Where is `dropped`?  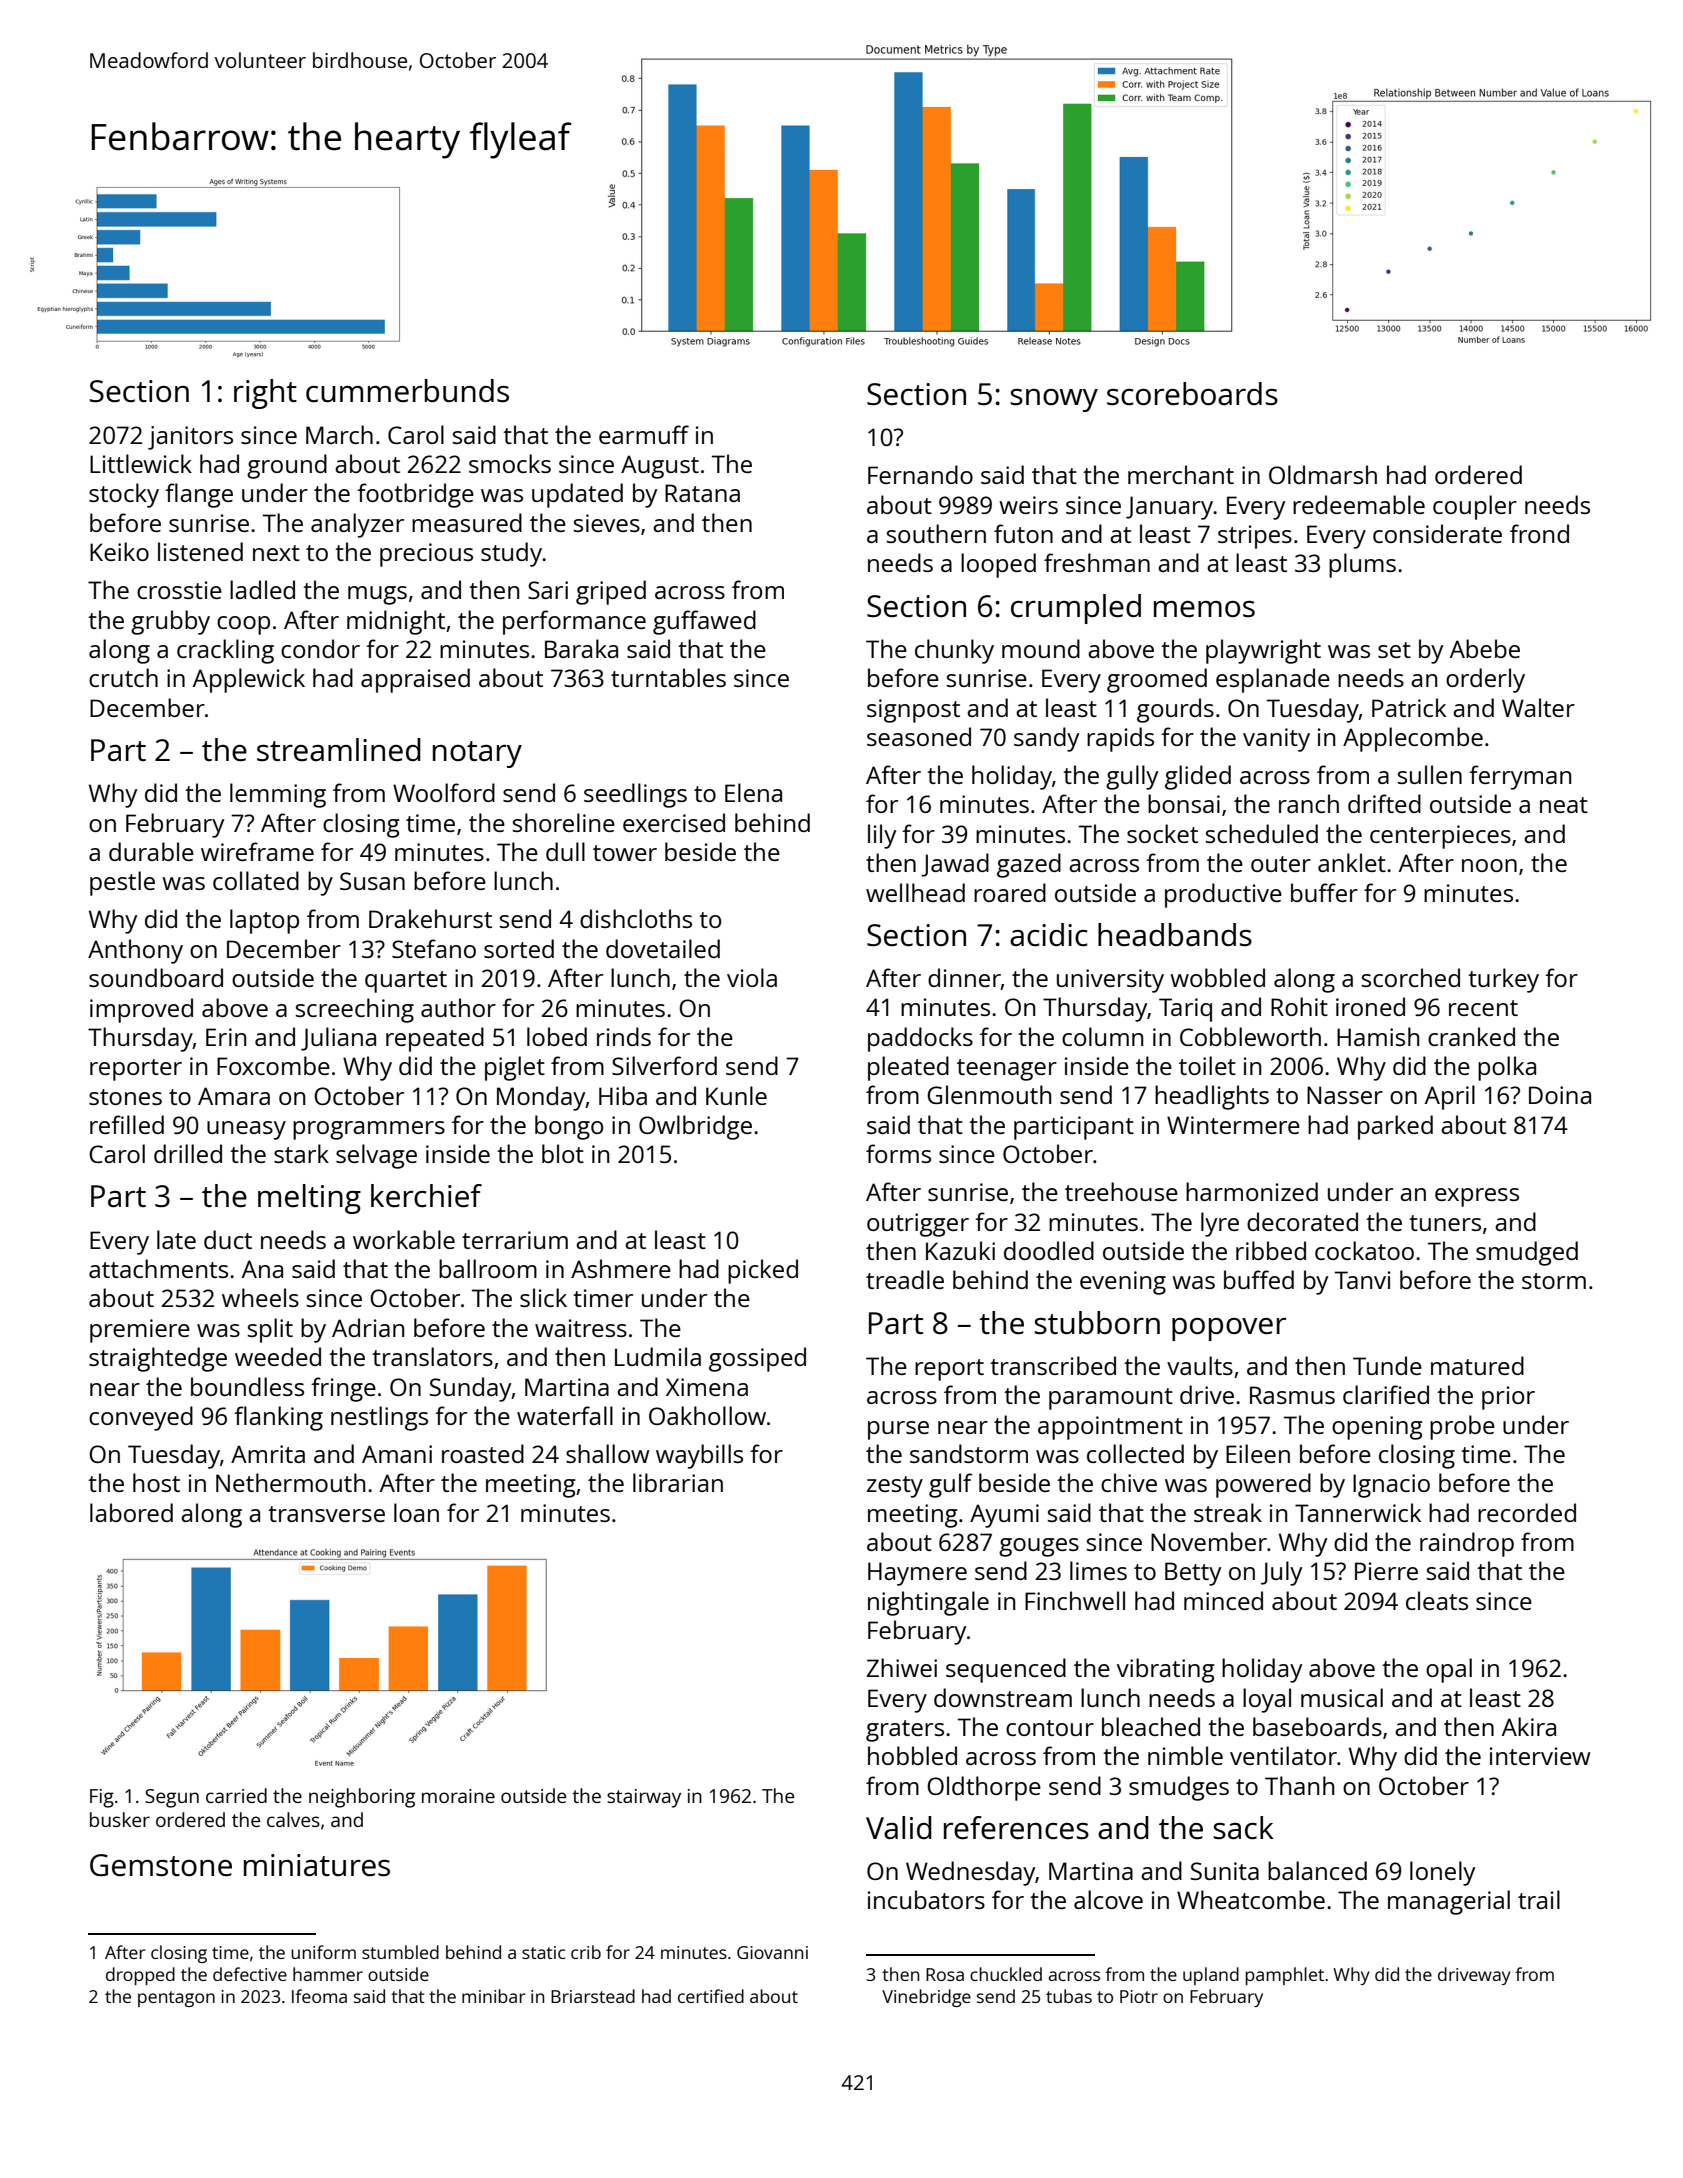
dropped is located at coordinates (140, 1976).
